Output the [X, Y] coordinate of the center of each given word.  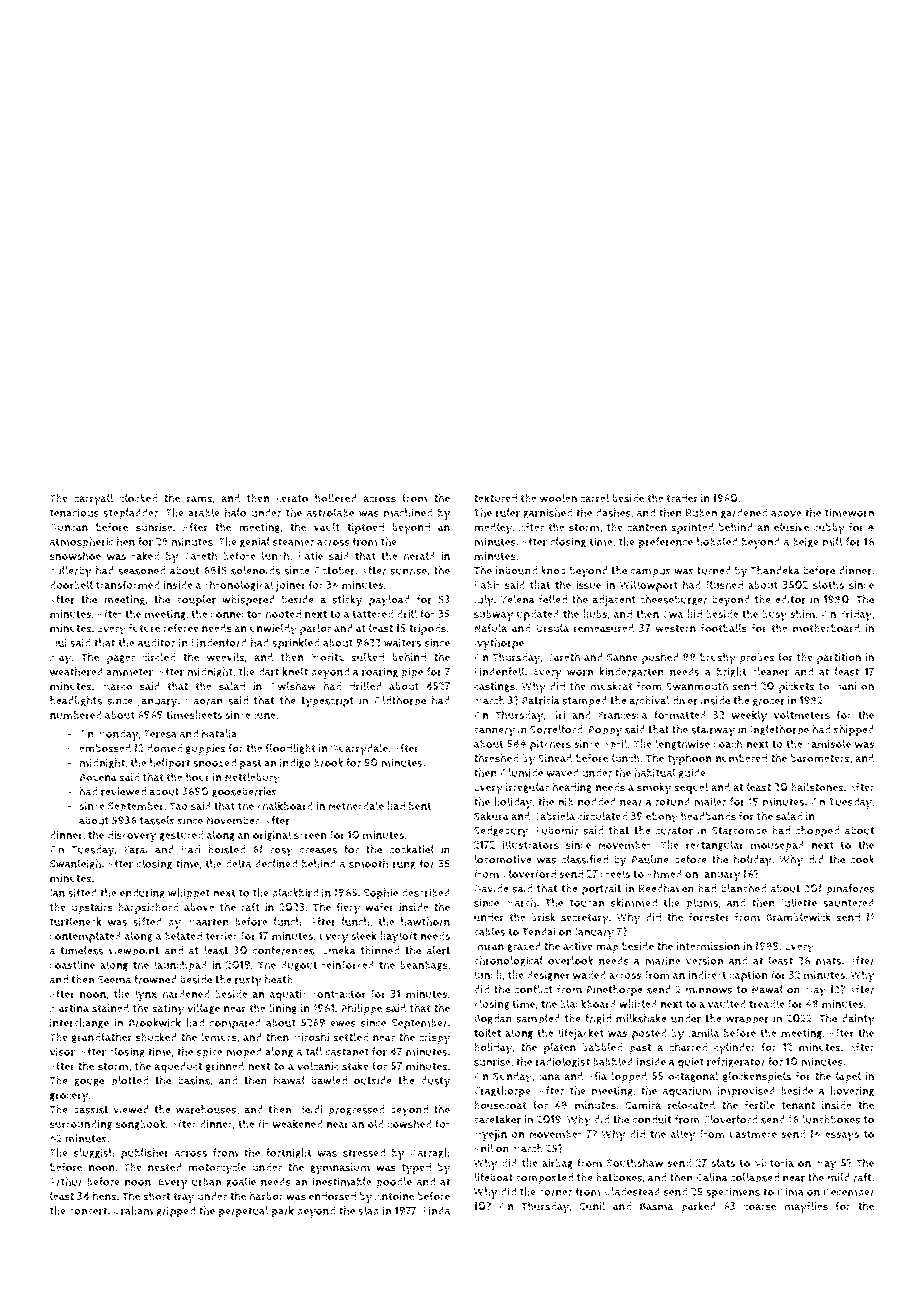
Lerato [292, 498]
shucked [156, 1037]
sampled [538, 1020]
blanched [743, 888]
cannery [494, 732]
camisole [828, 743]
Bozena [98, 777]
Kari [191, 849]
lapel [848, 1077]
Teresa [160, 734]
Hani [845, 686]
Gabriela [554, 816]
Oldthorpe [400, 702]
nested [164, 1167]
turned [714, 570]
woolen [558, 498]
